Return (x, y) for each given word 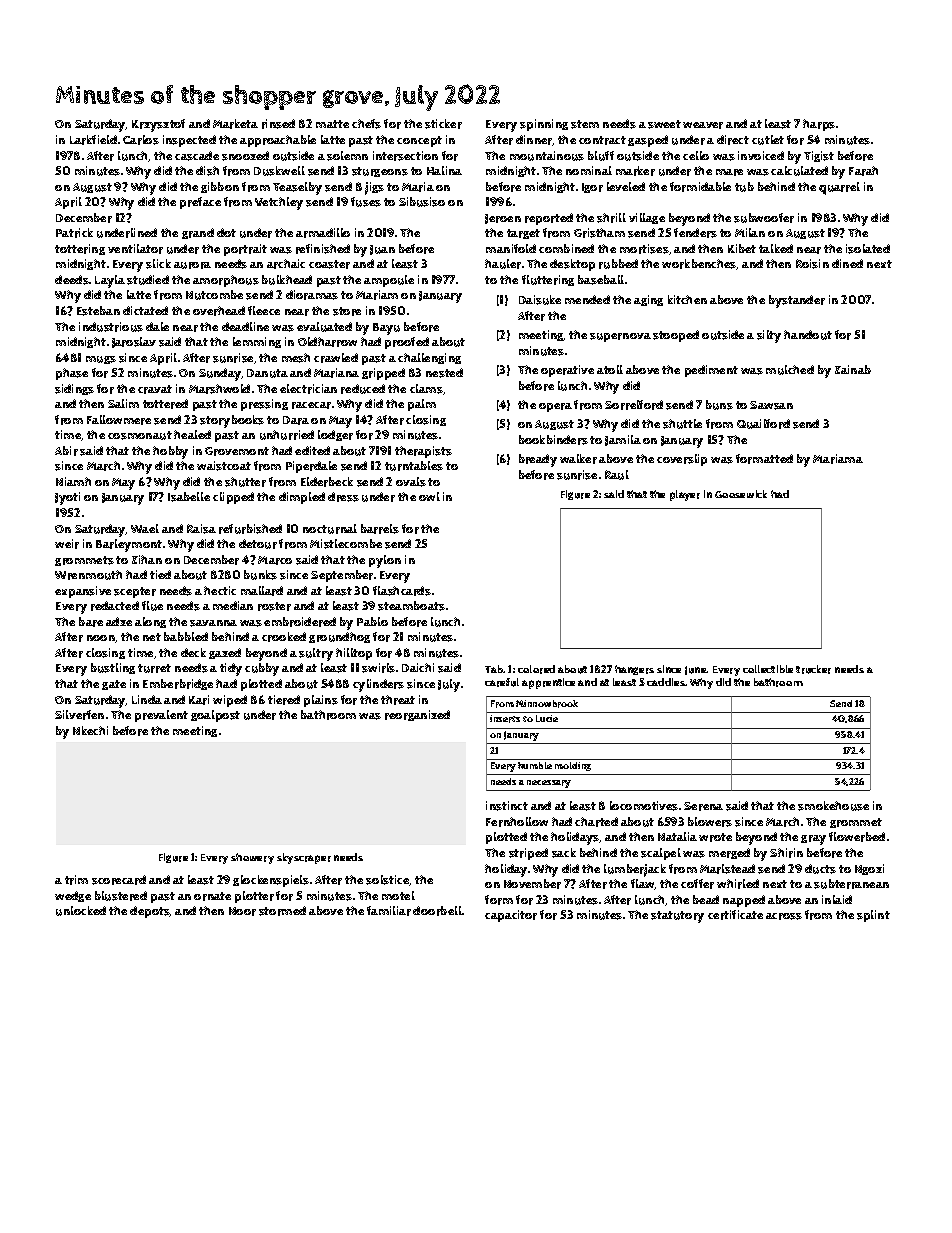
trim (76, 880)
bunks (260, 575)
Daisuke (540, 300)
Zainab (853, 369)
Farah (863, 171)
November (532, 884)
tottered (165, 404)
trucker (813, 669)
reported (549, 219)
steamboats (411, 606)
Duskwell (279, 171)
